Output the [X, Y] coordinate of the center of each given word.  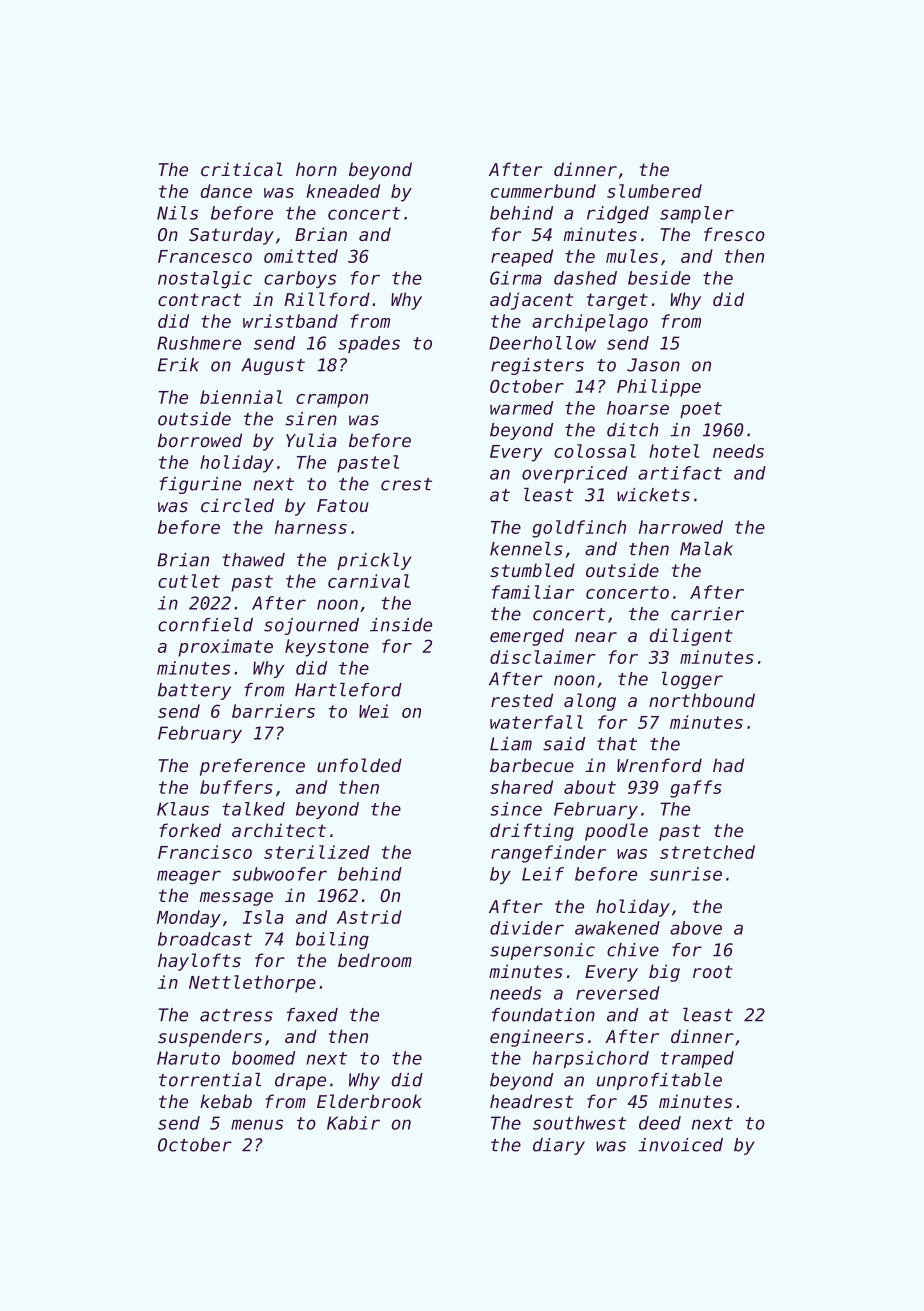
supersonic [542, 951]
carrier [707, 614]
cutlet [189, 581]
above [696, 928]
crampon [332, 401]
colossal [595, 451]
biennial [241, 397]
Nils [177, 213]
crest [406, 484]
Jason [653, 365]
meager [189, 877]
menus [257, 1124]
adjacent [531, 301]
